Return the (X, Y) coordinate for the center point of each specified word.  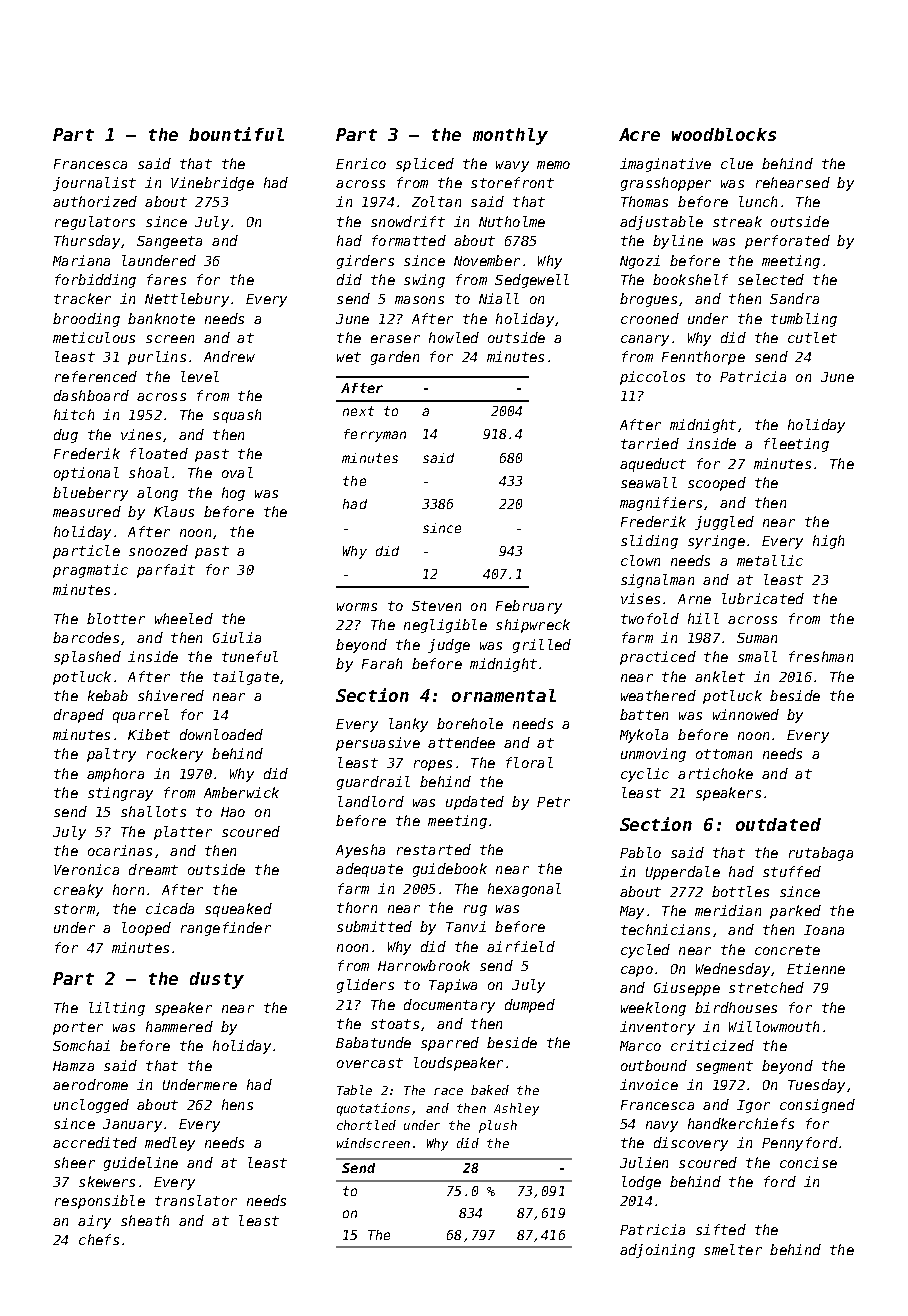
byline (678, 242)
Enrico (361, 163)
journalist (94, 184)
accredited (95, 1142)
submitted (374, 926)
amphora (115, 775)
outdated (778, 824)
